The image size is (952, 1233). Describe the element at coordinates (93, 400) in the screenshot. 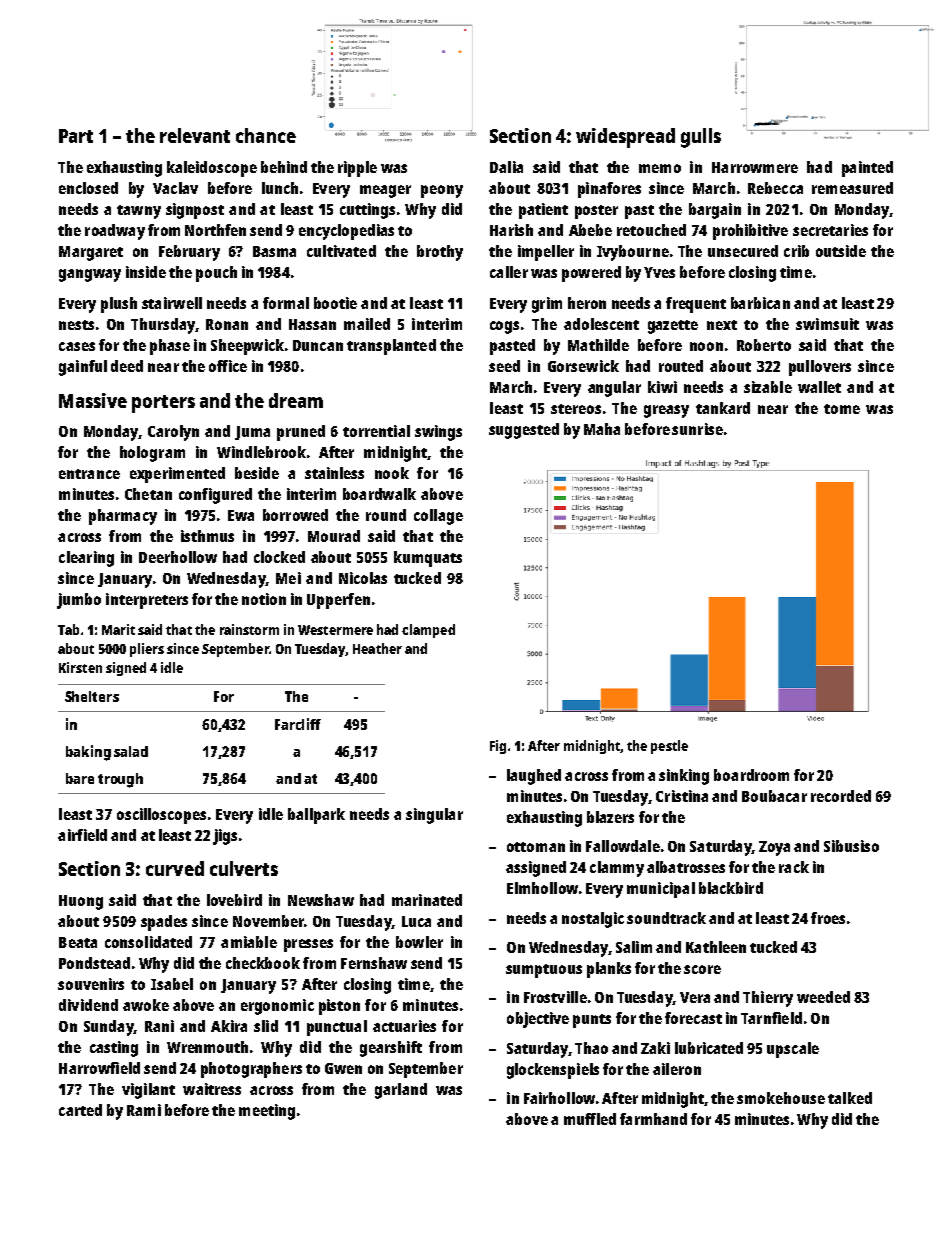

I see `Massive` at that location.
